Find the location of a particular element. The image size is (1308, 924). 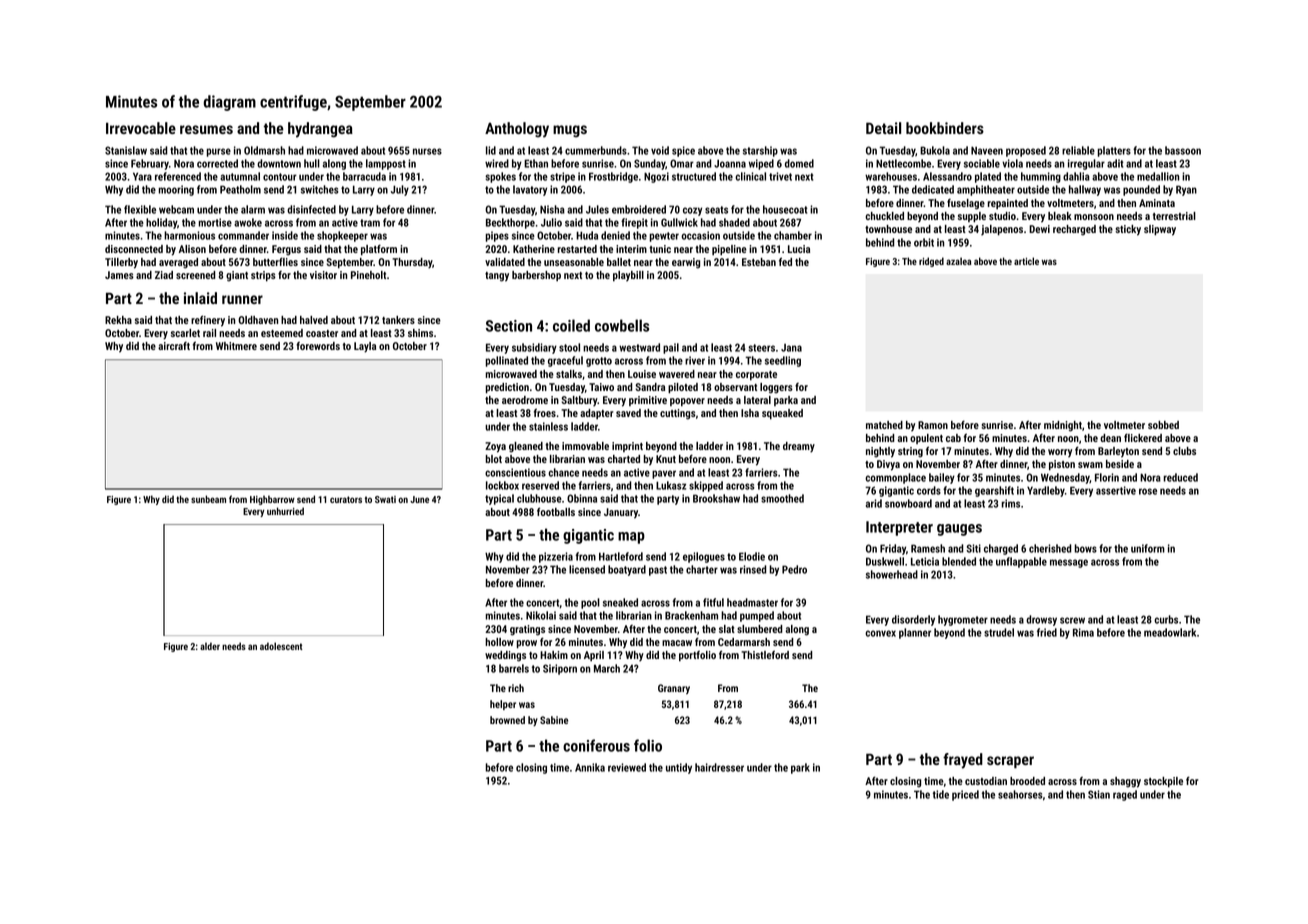

embroidered is located at coordinates (639, 209).
